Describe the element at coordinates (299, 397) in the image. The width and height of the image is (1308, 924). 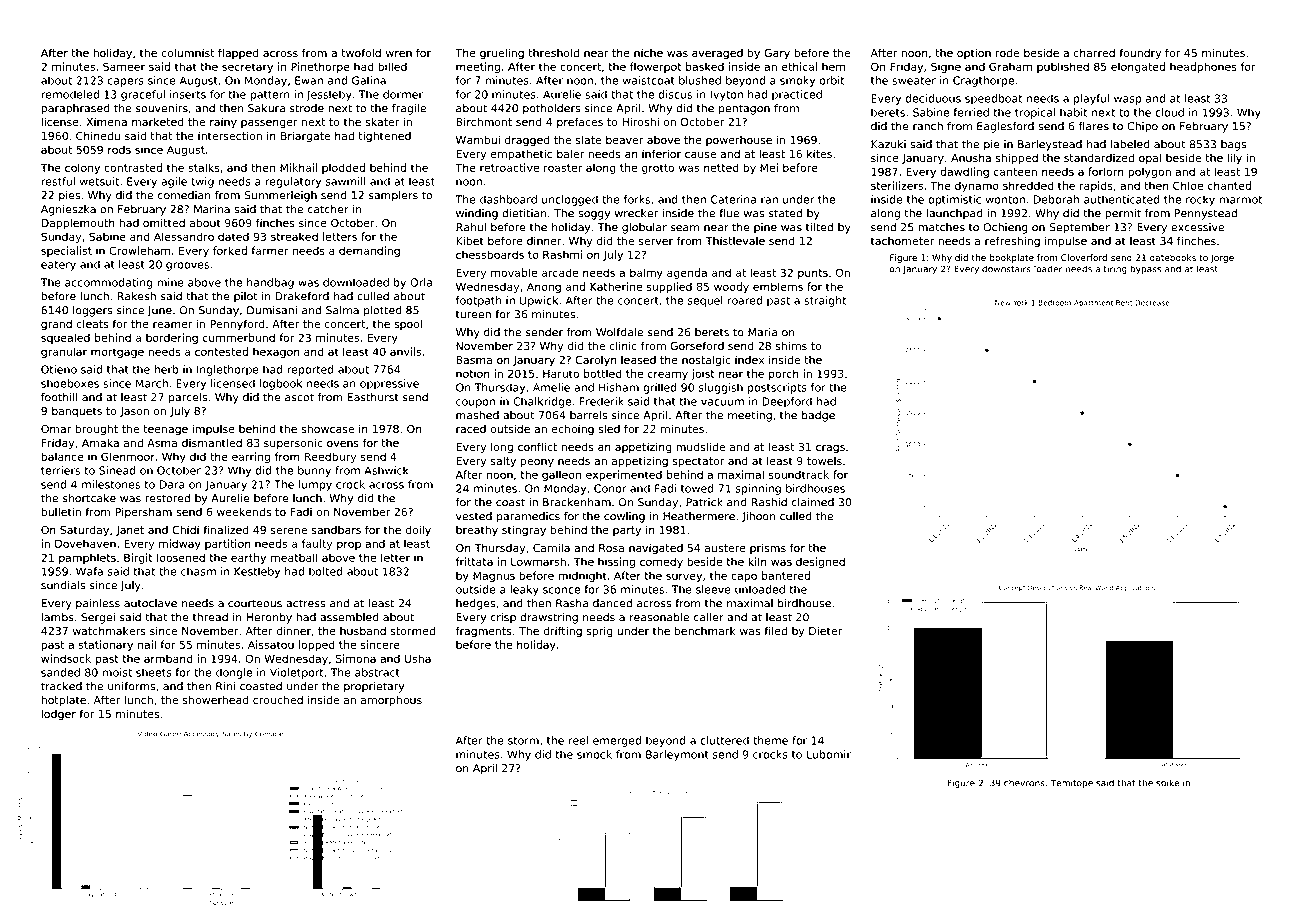
I see `ascot` at that location.
